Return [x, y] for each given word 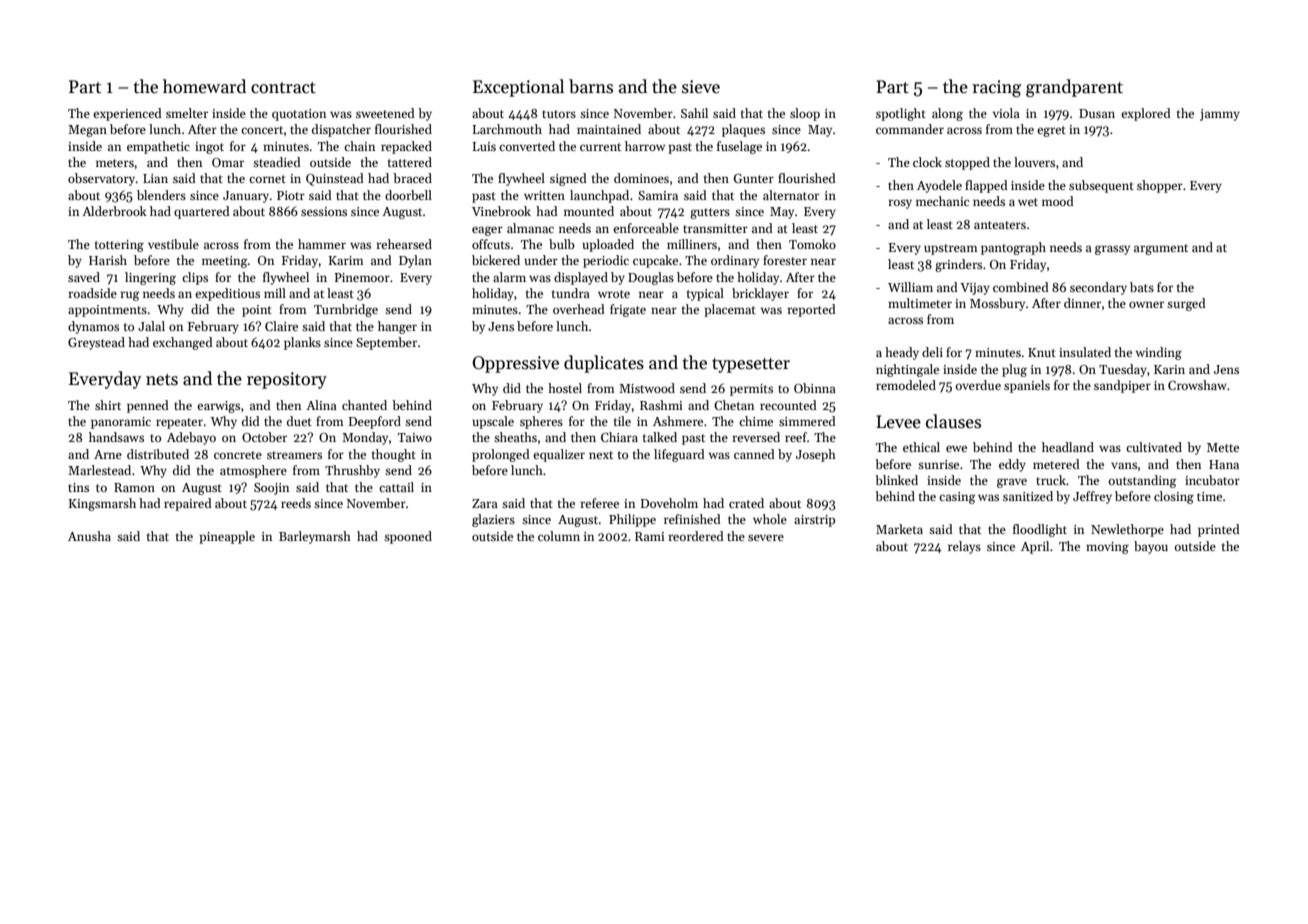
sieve [701, 87]
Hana [1224, 464]
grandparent [1074, 88]
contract [283, 88]
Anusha [89, 536]
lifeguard [679, 455]
